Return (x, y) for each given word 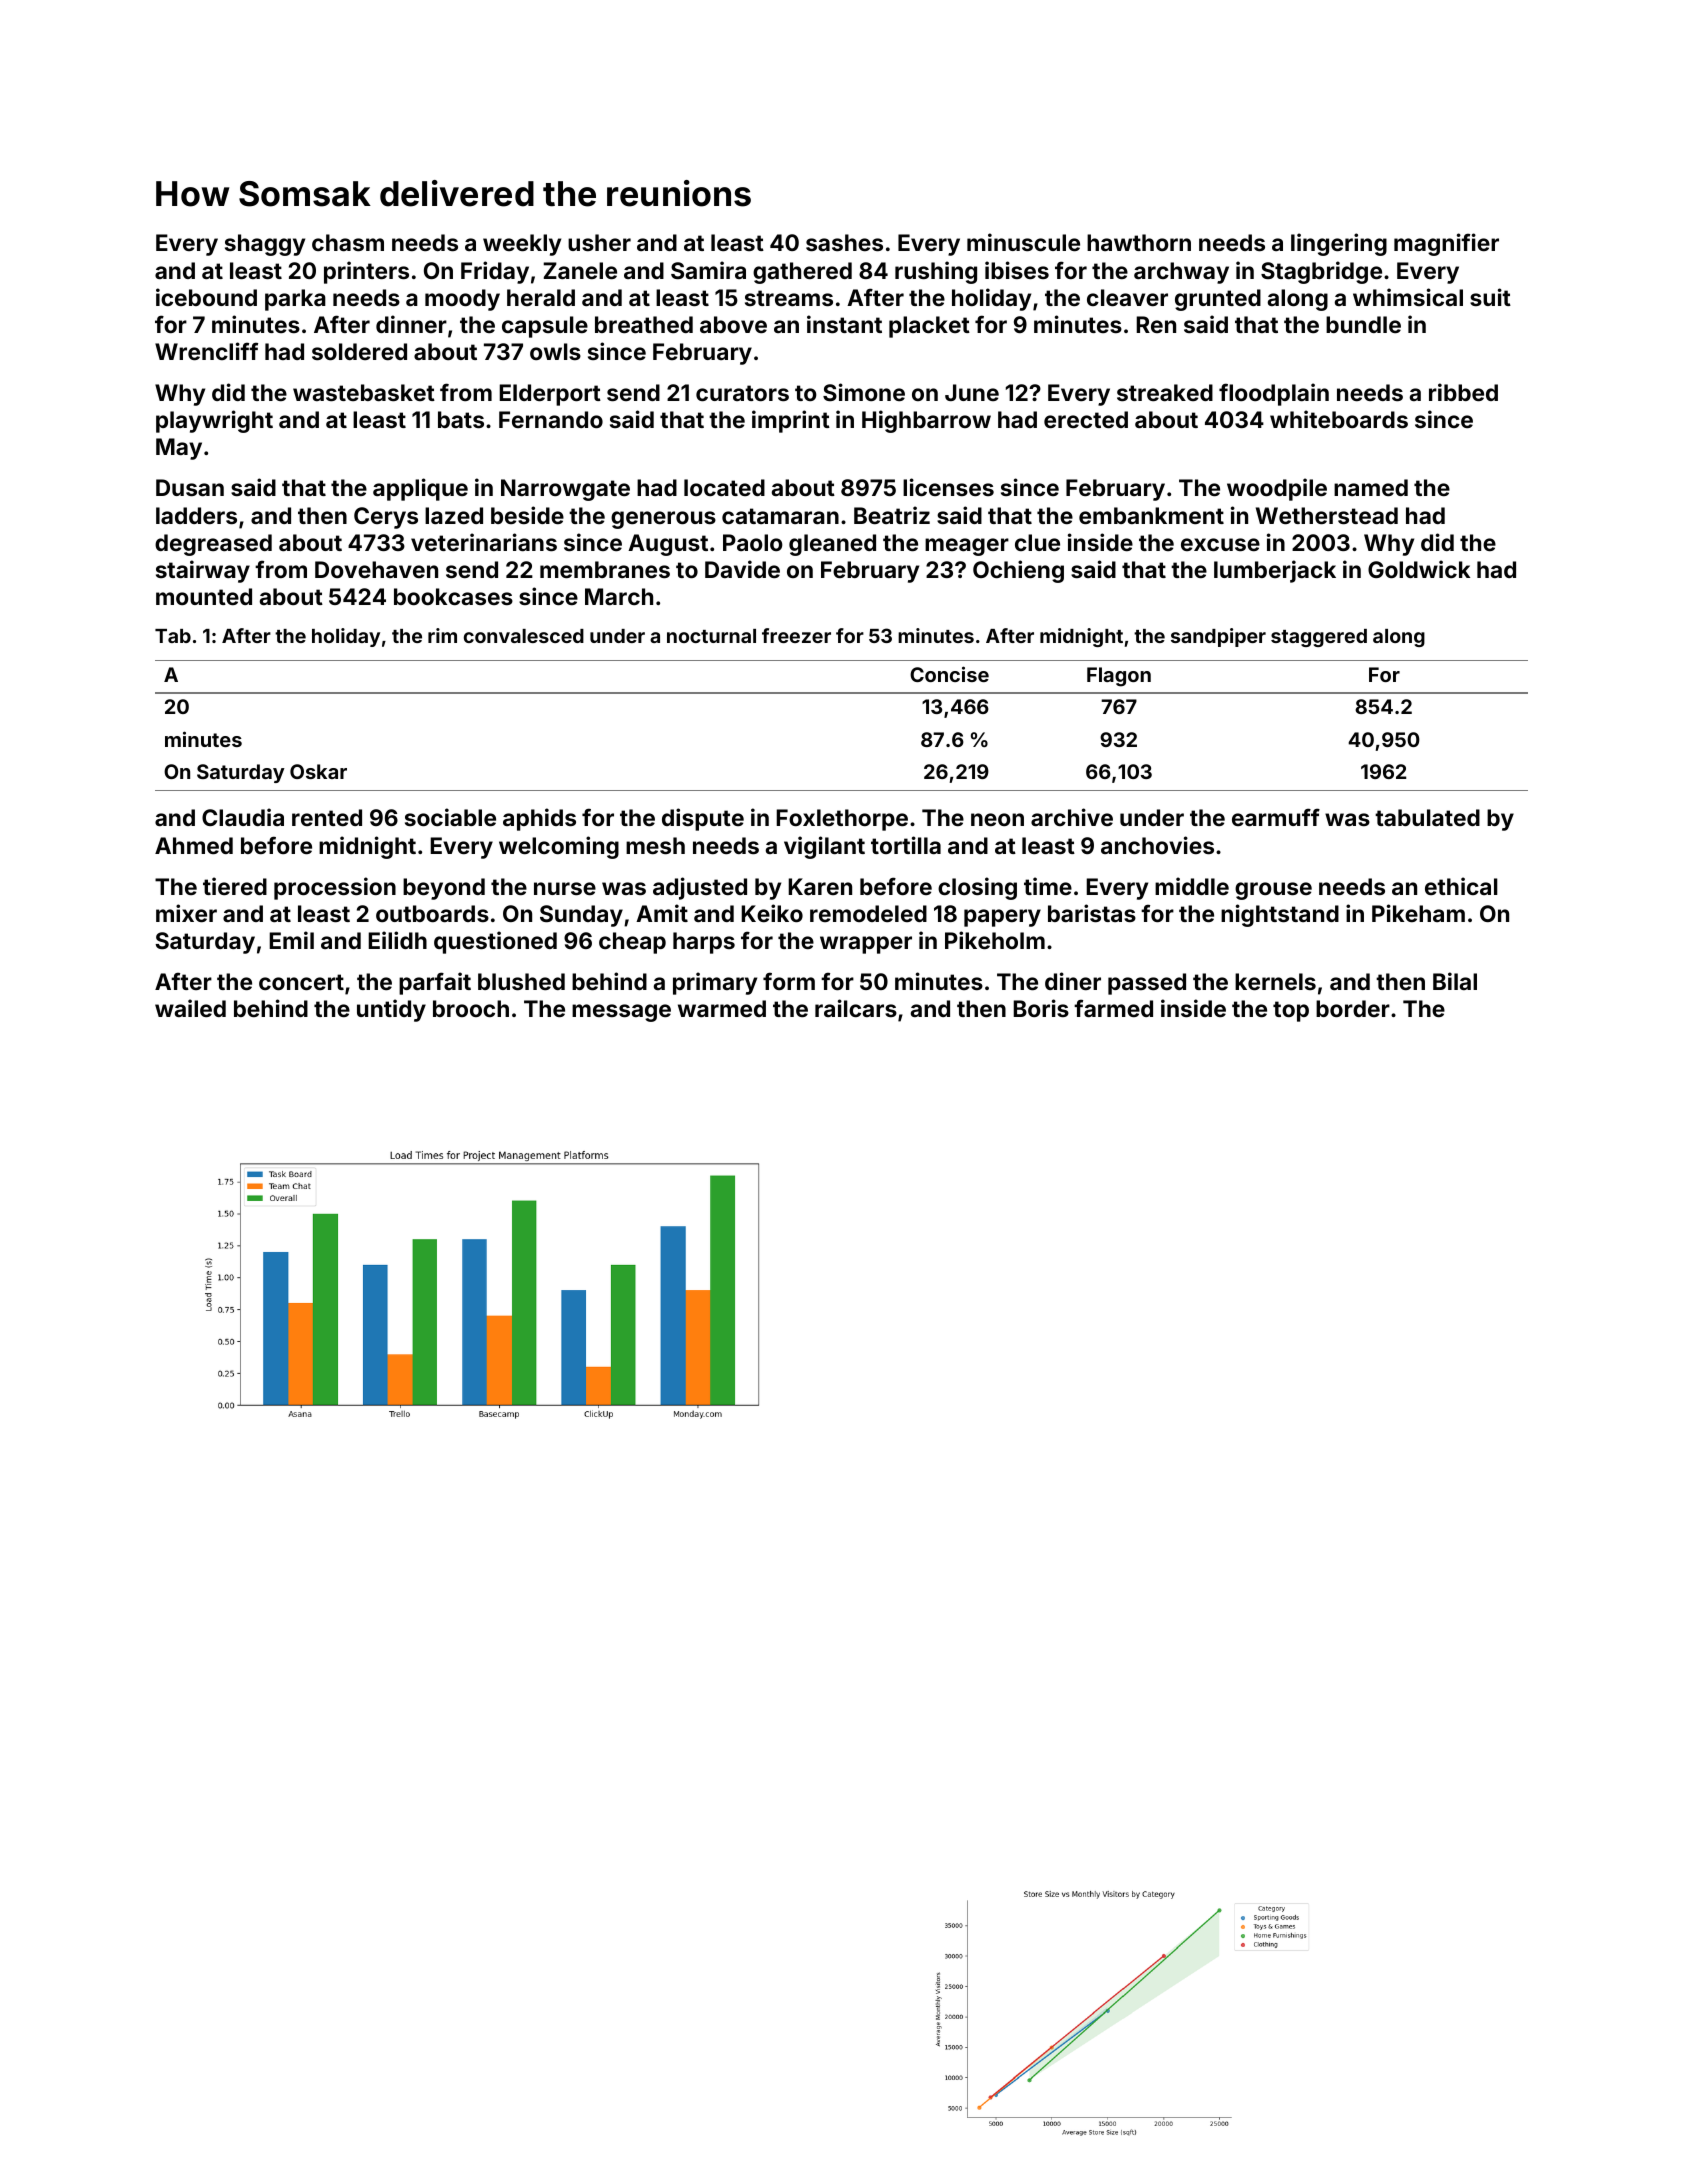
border (1353, 1008)
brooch (471, 1008)
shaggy (265, 245)
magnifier (1446, 244)
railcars (856, 1008)
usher (599, 242)
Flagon (1119, 677)
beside (527, 515)
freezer (796, 635)
